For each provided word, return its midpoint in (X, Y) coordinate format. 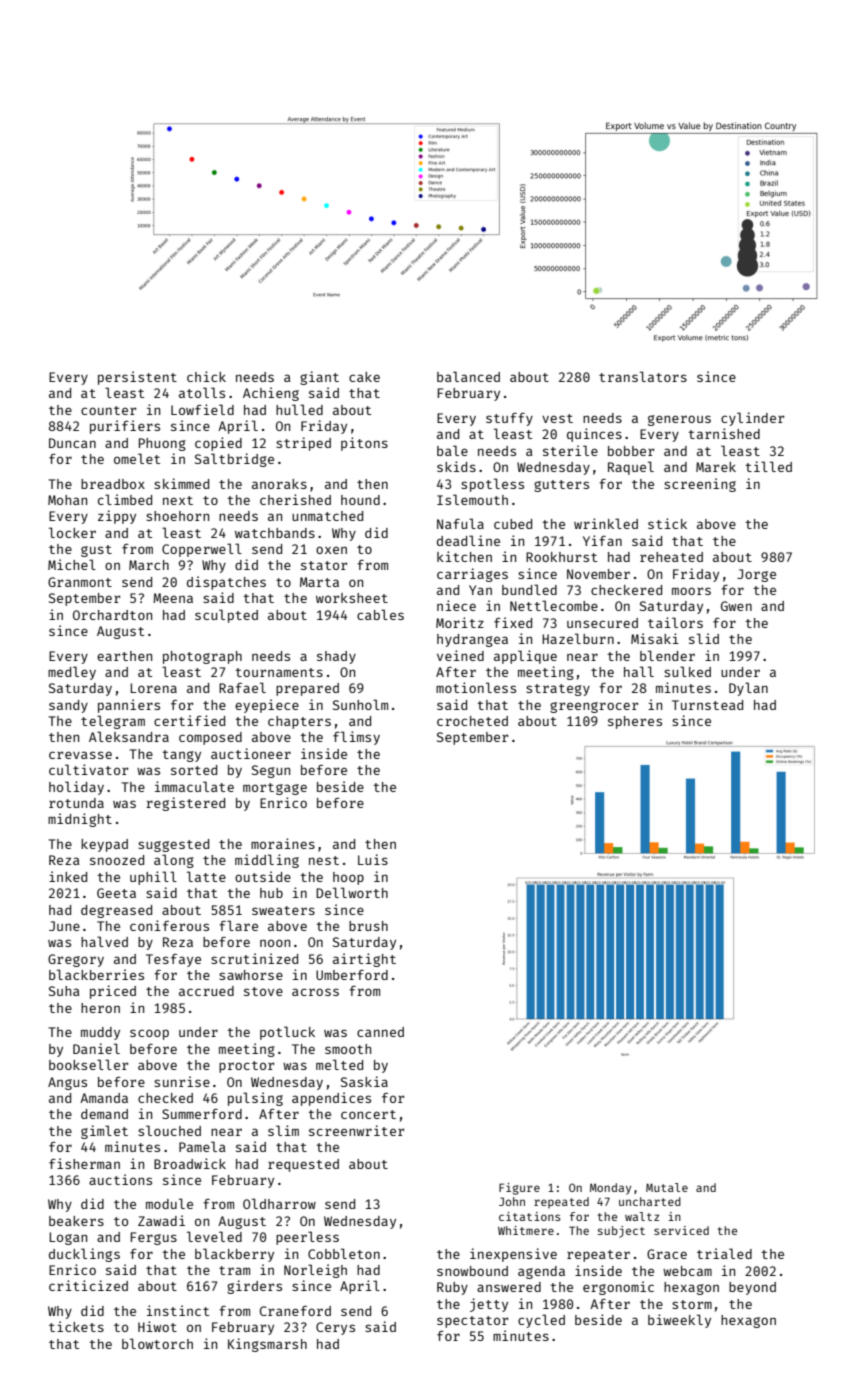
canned (380, 1032)
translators (643, 376)
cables (380, 614)
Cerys (335, 1328)
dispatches (226, 583)
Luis (373, 859)
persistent (137, 378)
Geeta (116, 893)
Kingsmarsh (267, 1345)
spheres (635, 722)
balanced (468, 376)
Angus (67, 1083)
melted (339, 1064)
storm (692, 1304)
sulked (687, 671)
